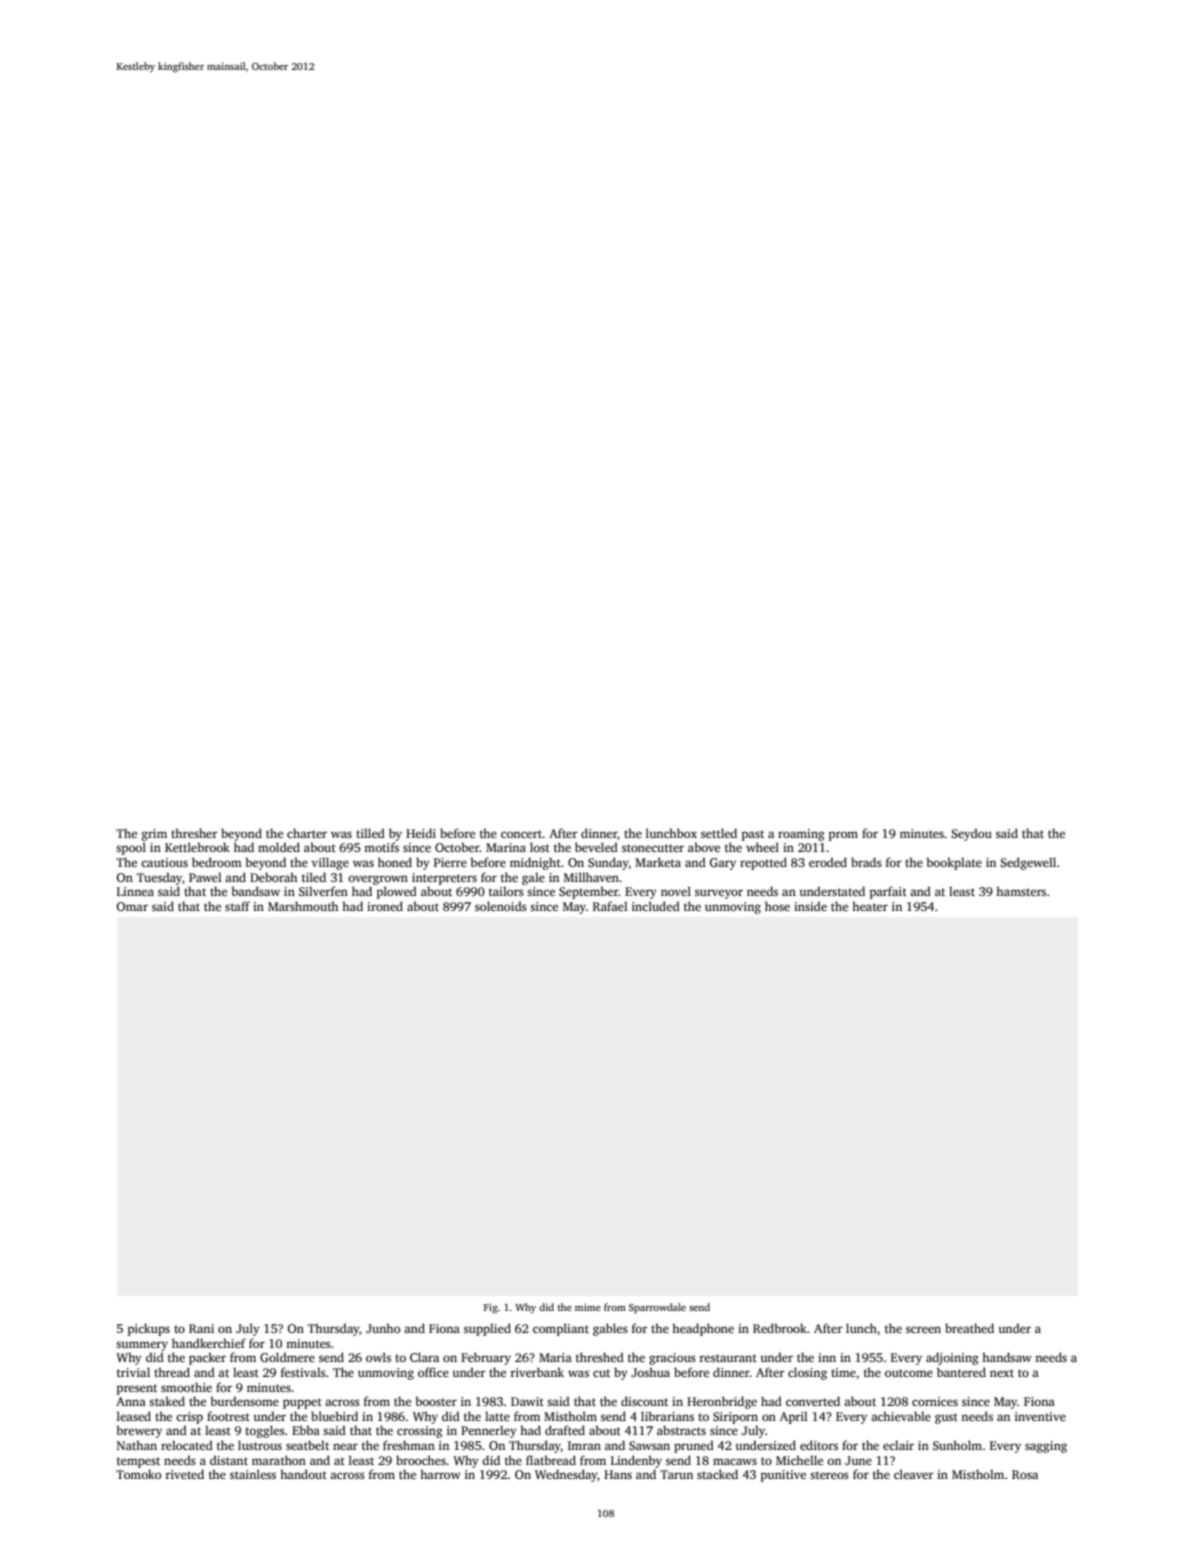 The width and height of the screenshot is (1194, 1545). What do you see at coordinates (551, 1460) in the screenshot?
I see `flatbread` at bounding box center [551, 1460].
